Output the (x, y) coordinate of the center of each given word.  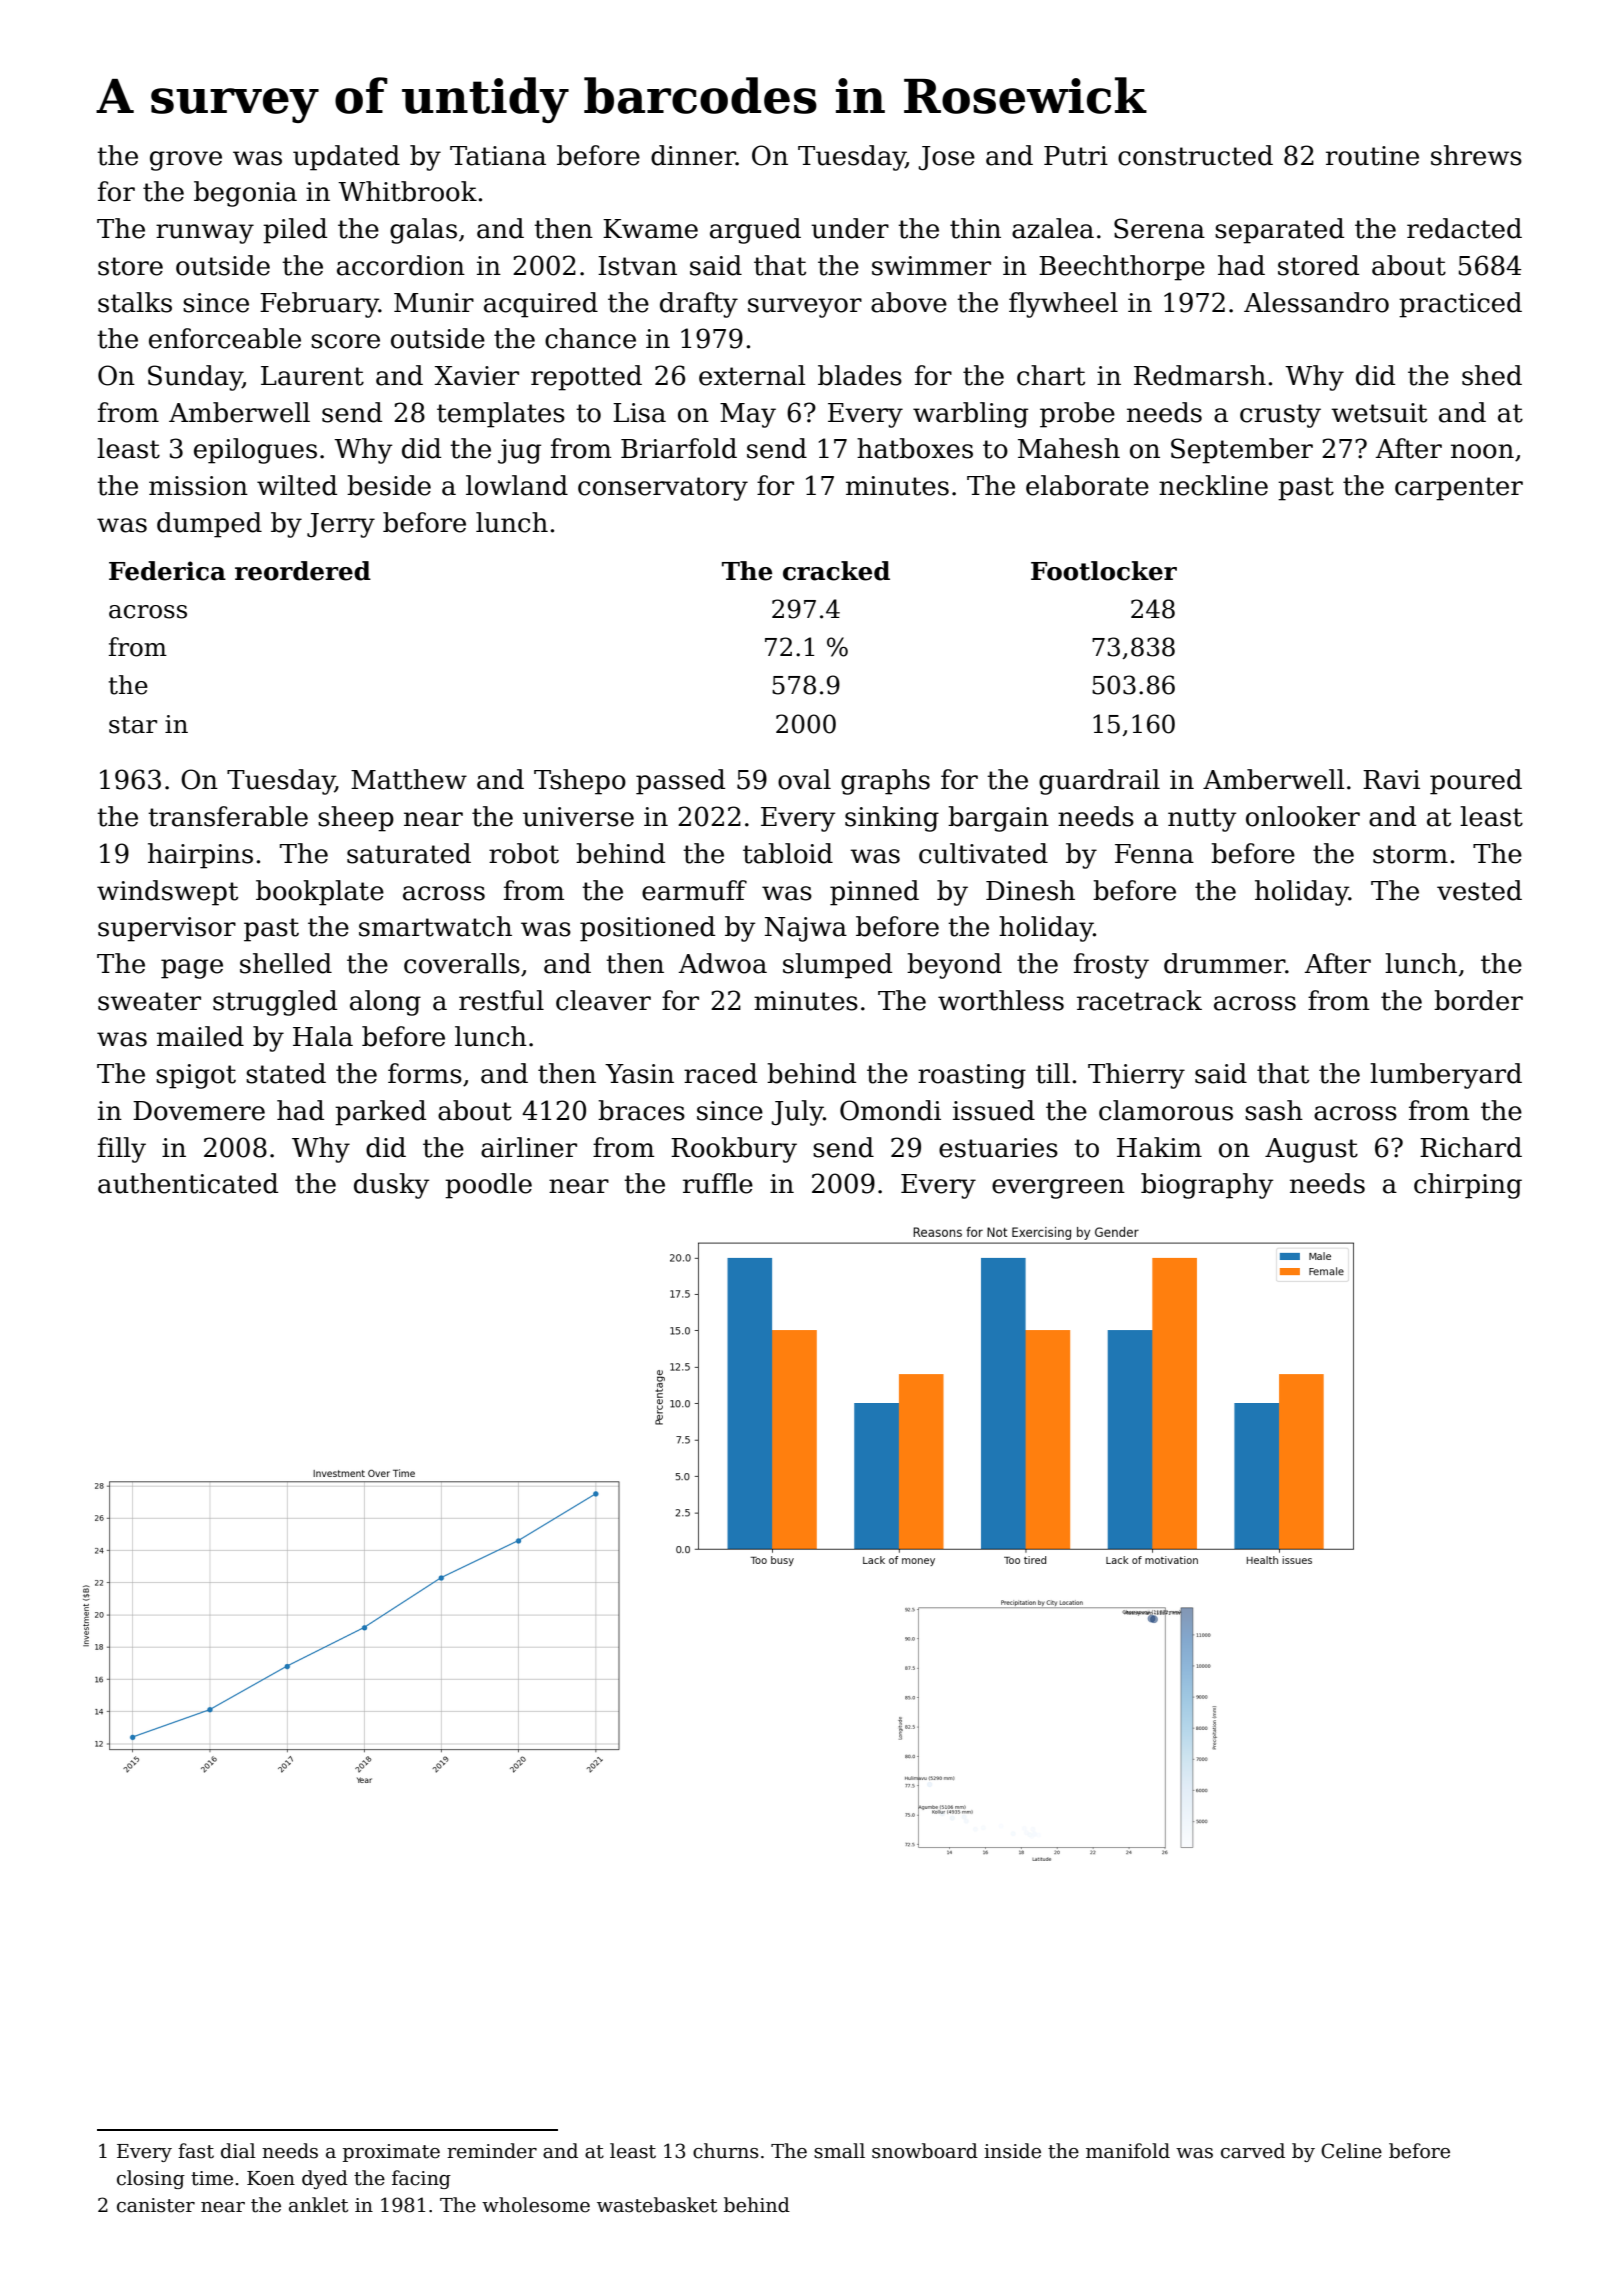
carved (1253, 2151)
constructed (1195, 155)
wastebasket (657, 2205)
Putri (1076, 156)
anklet (318, 2205)
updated (346, 158)
